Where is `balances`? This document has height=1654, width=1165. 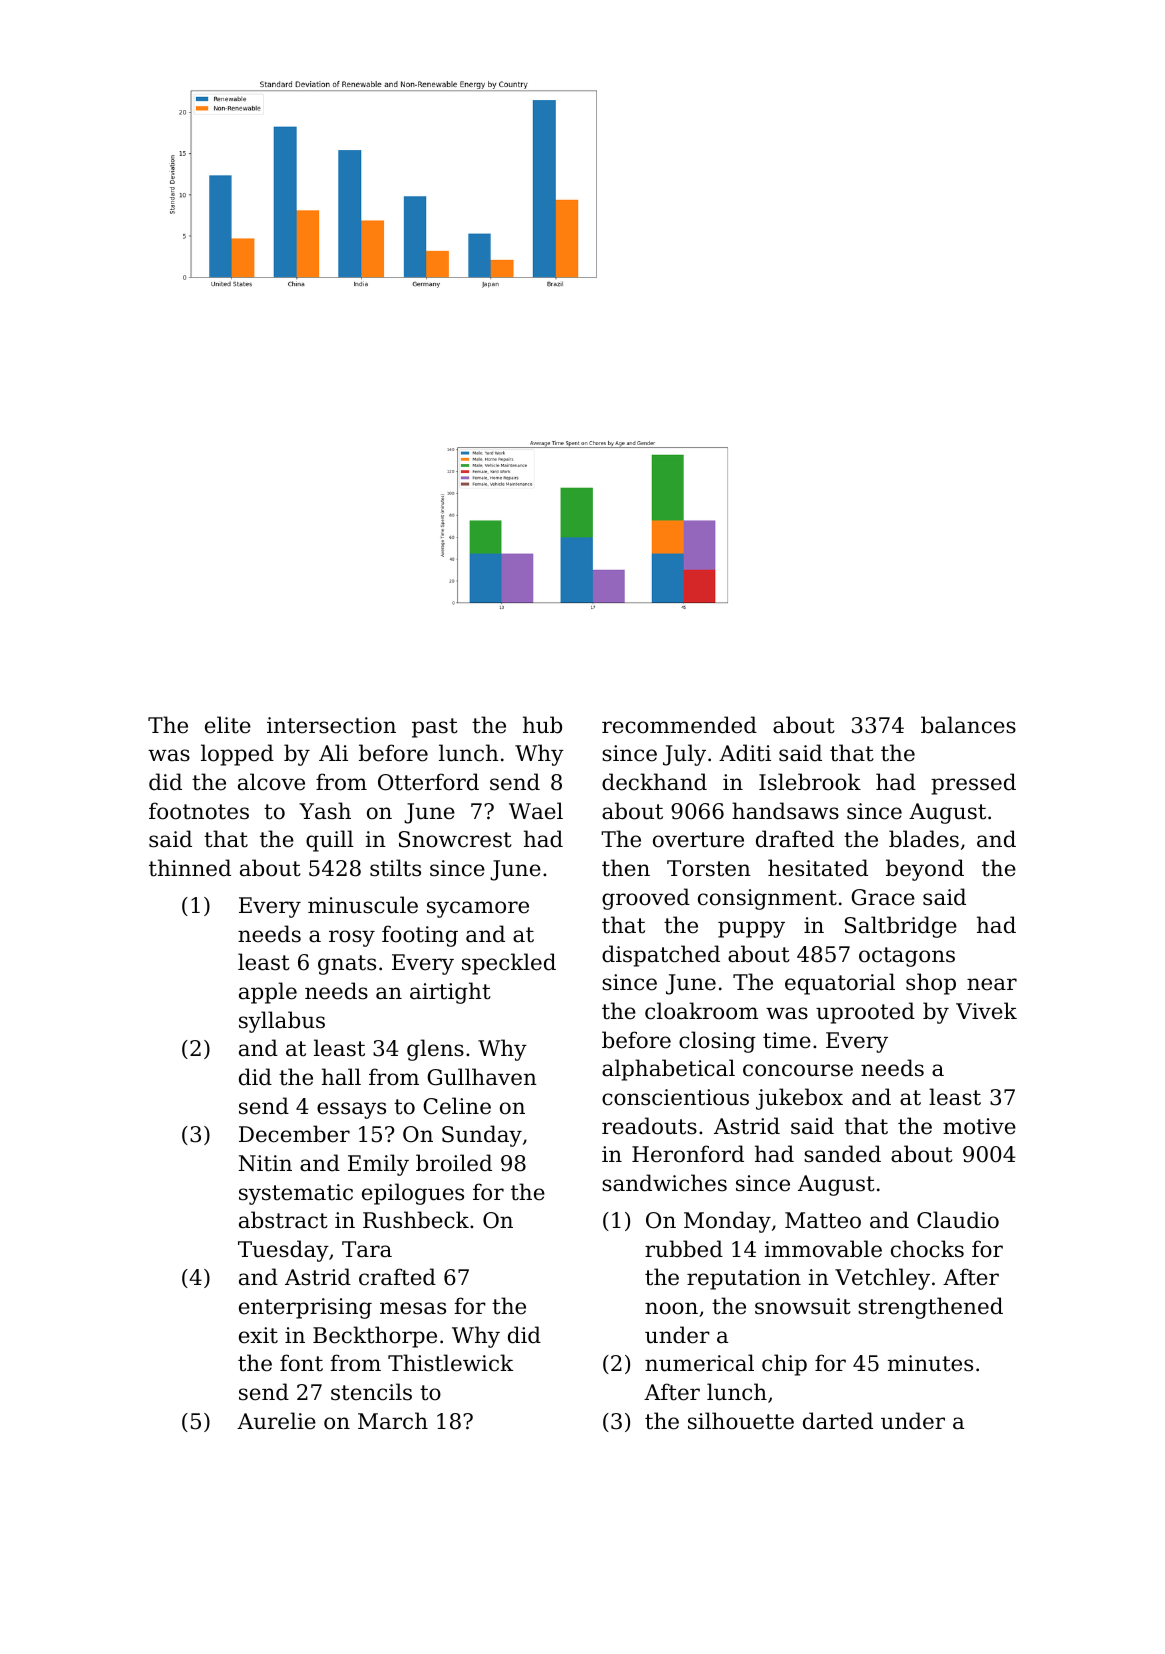 balances is located at coordinates (968, 725).
